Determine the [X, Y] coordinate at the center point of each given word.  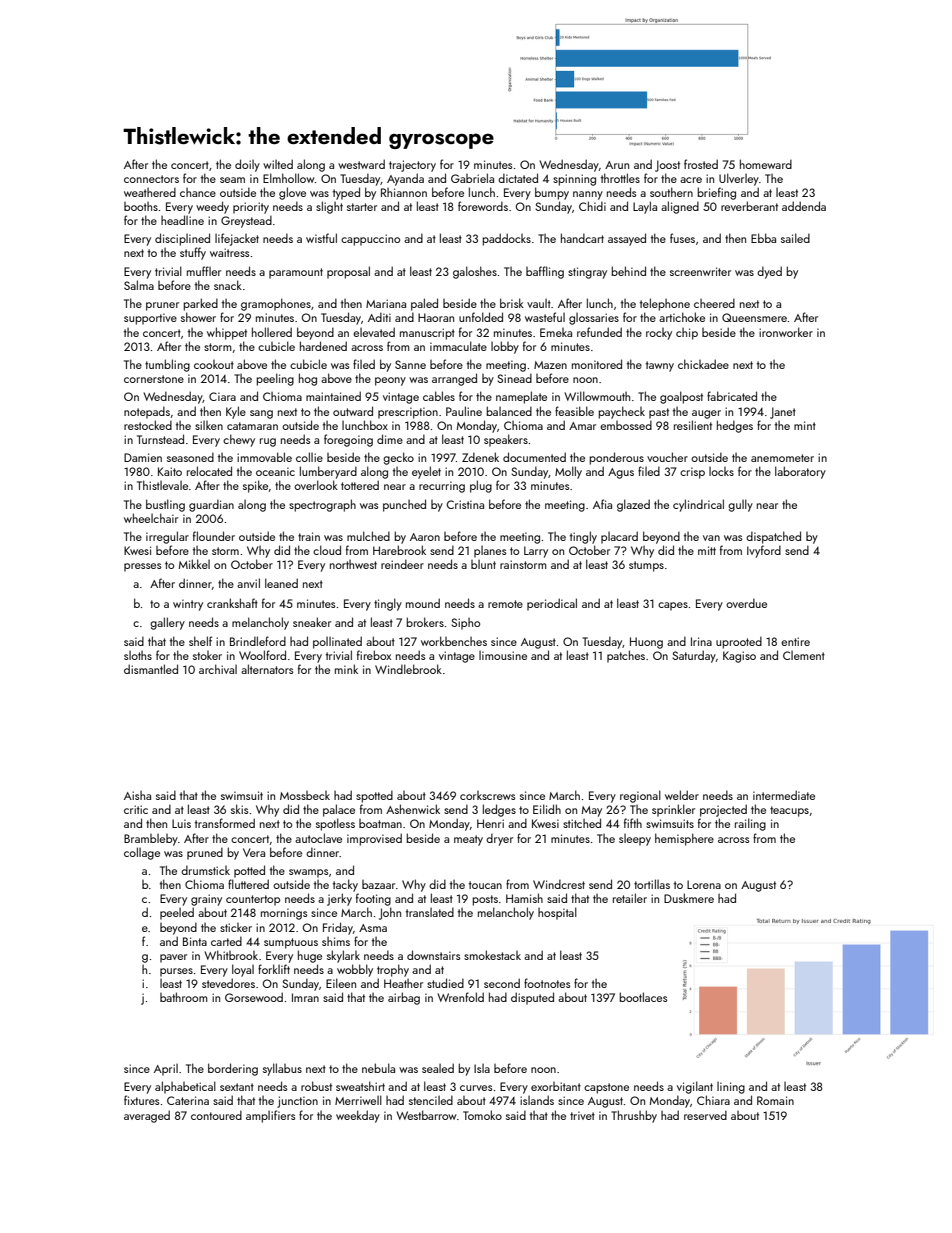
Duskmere [689, 898]
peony [390, 381]
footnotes [547, 983]
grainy [206, 900]
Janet [783, 413]
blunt [483, 564]
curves [476, 1088]
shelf [200, 641]
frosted [701, 164]
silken [209, 425]
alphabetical [185, 1087]
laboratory [800, 472]
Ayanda [405, 179]
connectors [151, 179]
